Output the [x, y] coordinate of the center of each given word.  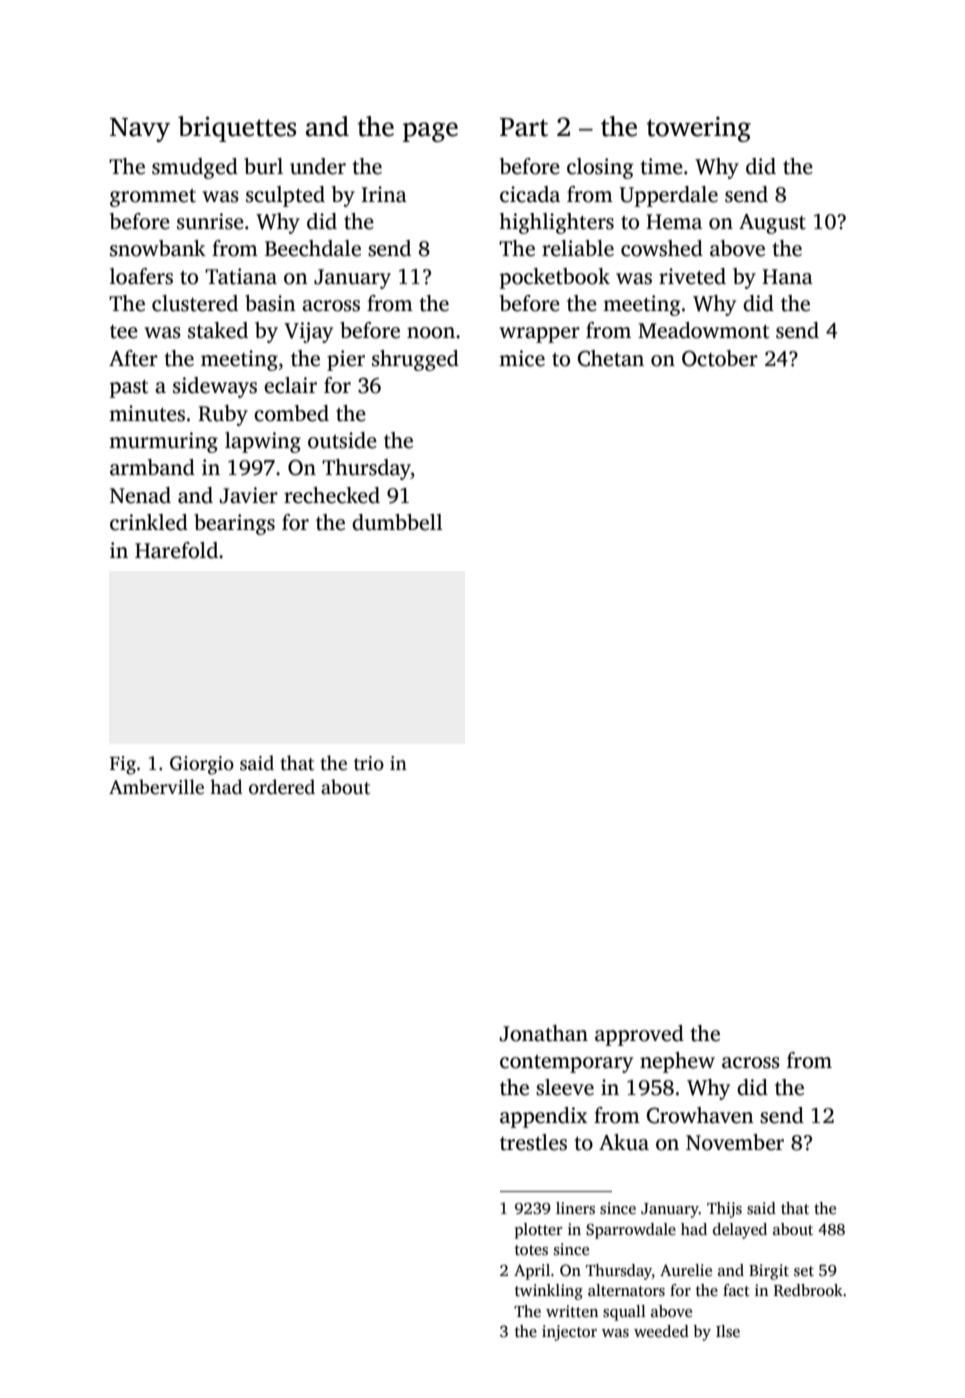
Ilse [728, 1331]
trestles [533, 1142]
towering [698, 129]
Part [524, 127]
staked [218, 330]
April [532, 1272]
